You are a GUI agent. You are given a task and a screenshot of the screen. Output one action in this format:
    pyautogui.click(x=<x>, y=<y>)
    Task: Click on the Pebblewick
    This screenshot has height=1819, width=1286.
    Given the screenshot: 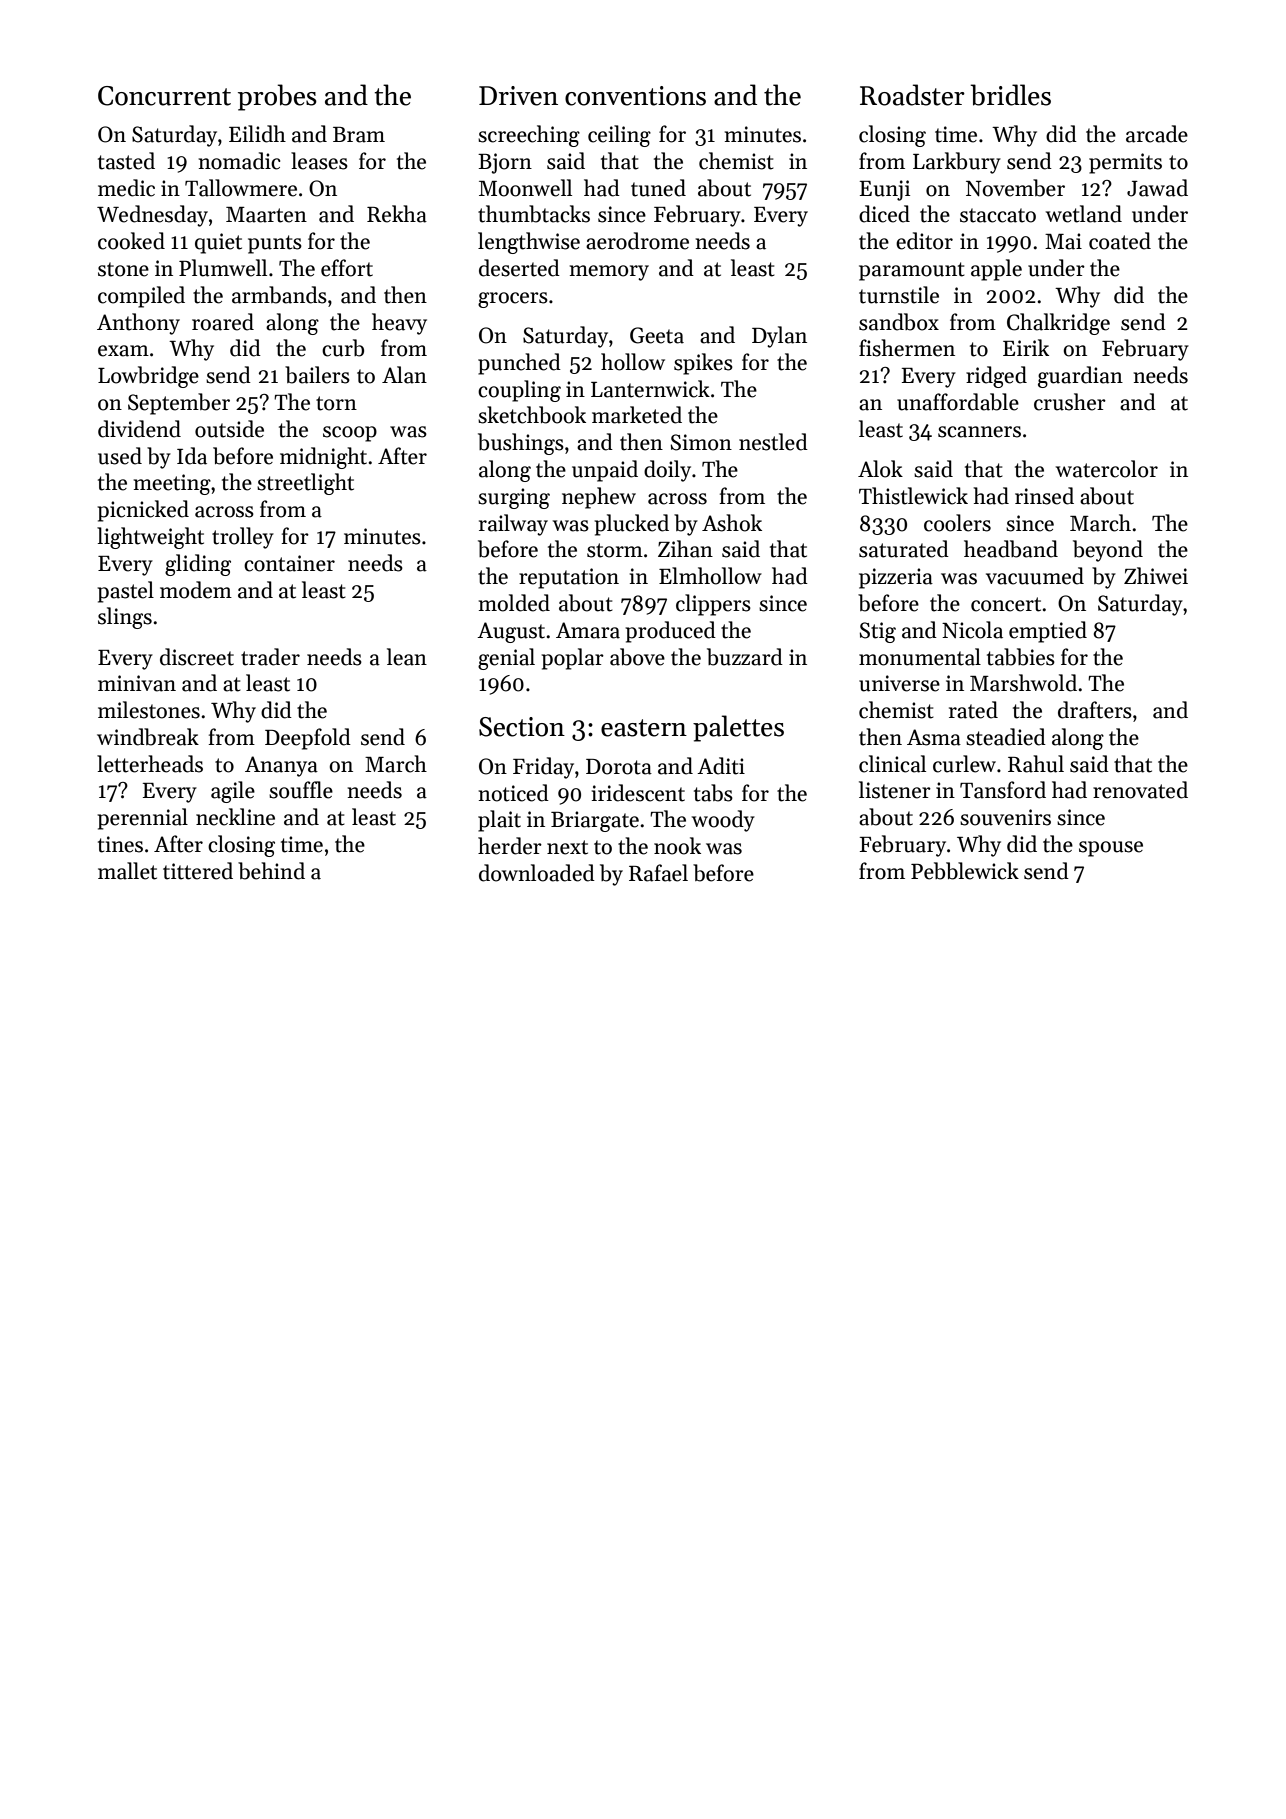 What is the action you would take?
    pyautogui.click(x=965, y=871)
